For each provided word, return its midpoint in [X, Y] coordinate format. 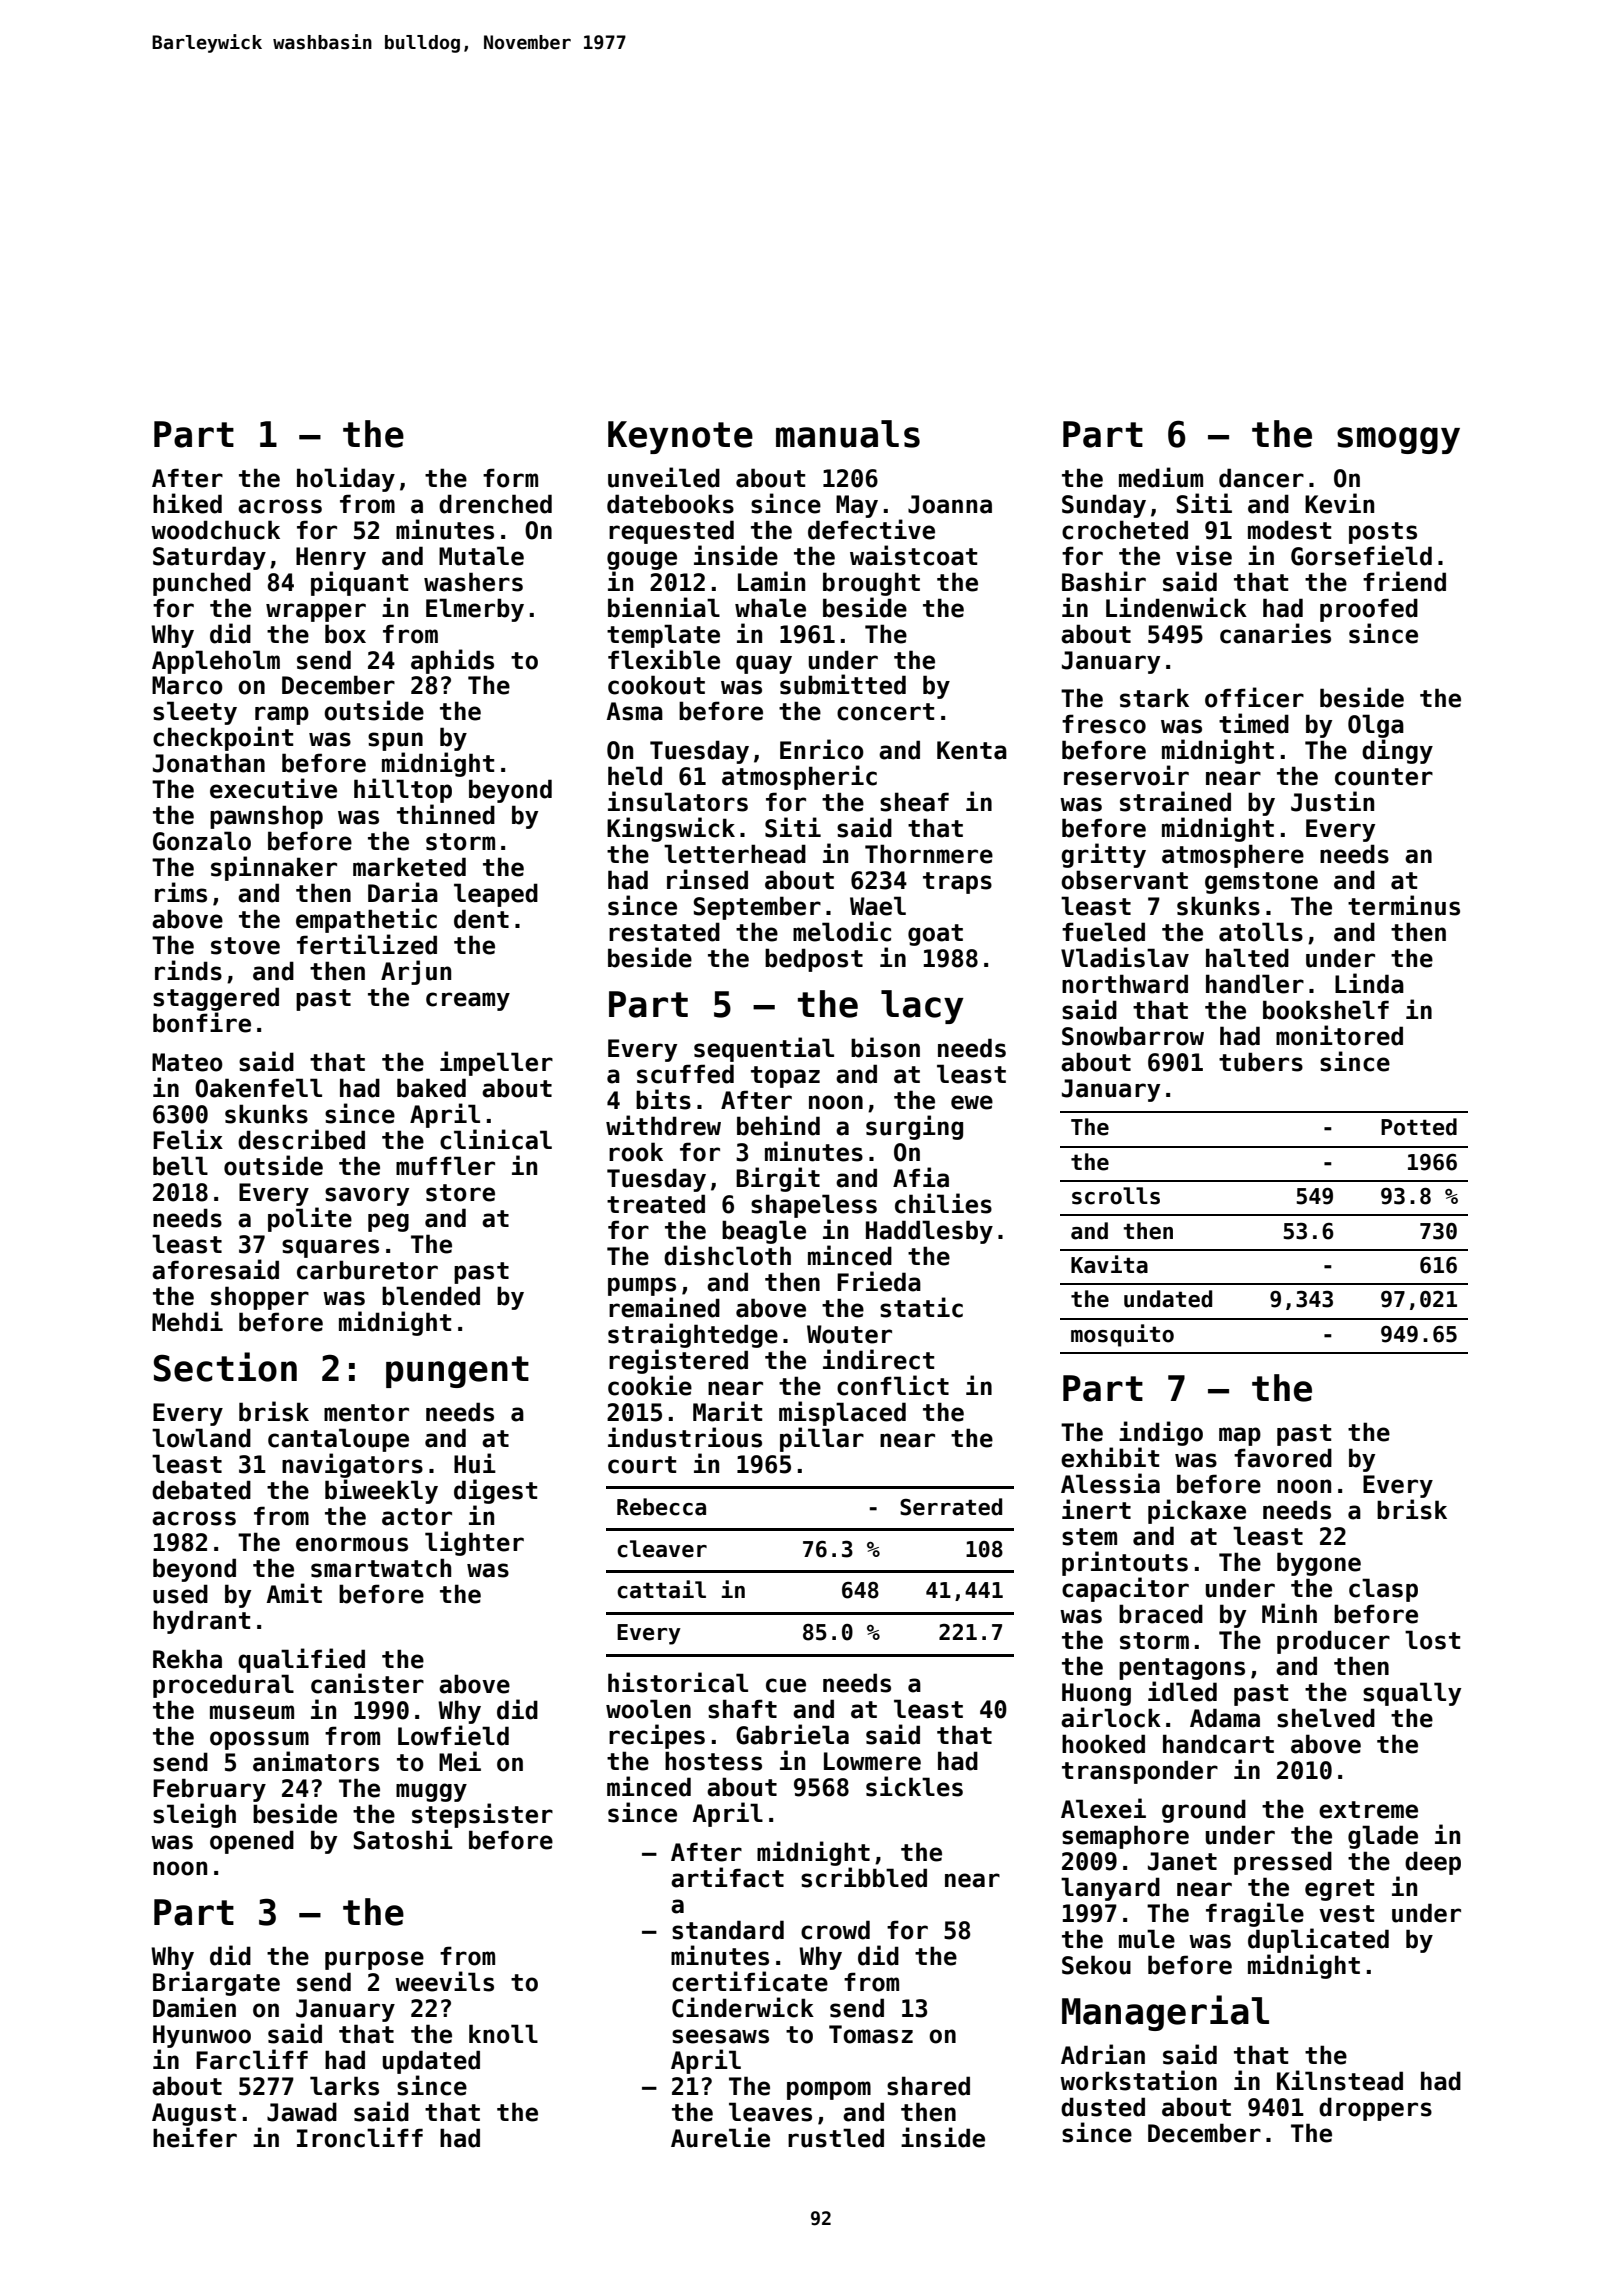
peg [388, 1222]
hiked [187, 503]
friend [1404, 581]
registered [678, 1361]
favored [1283, 1458]
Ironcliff [360, 2137]
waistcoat [913, 555]
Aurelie [720, 2137]
